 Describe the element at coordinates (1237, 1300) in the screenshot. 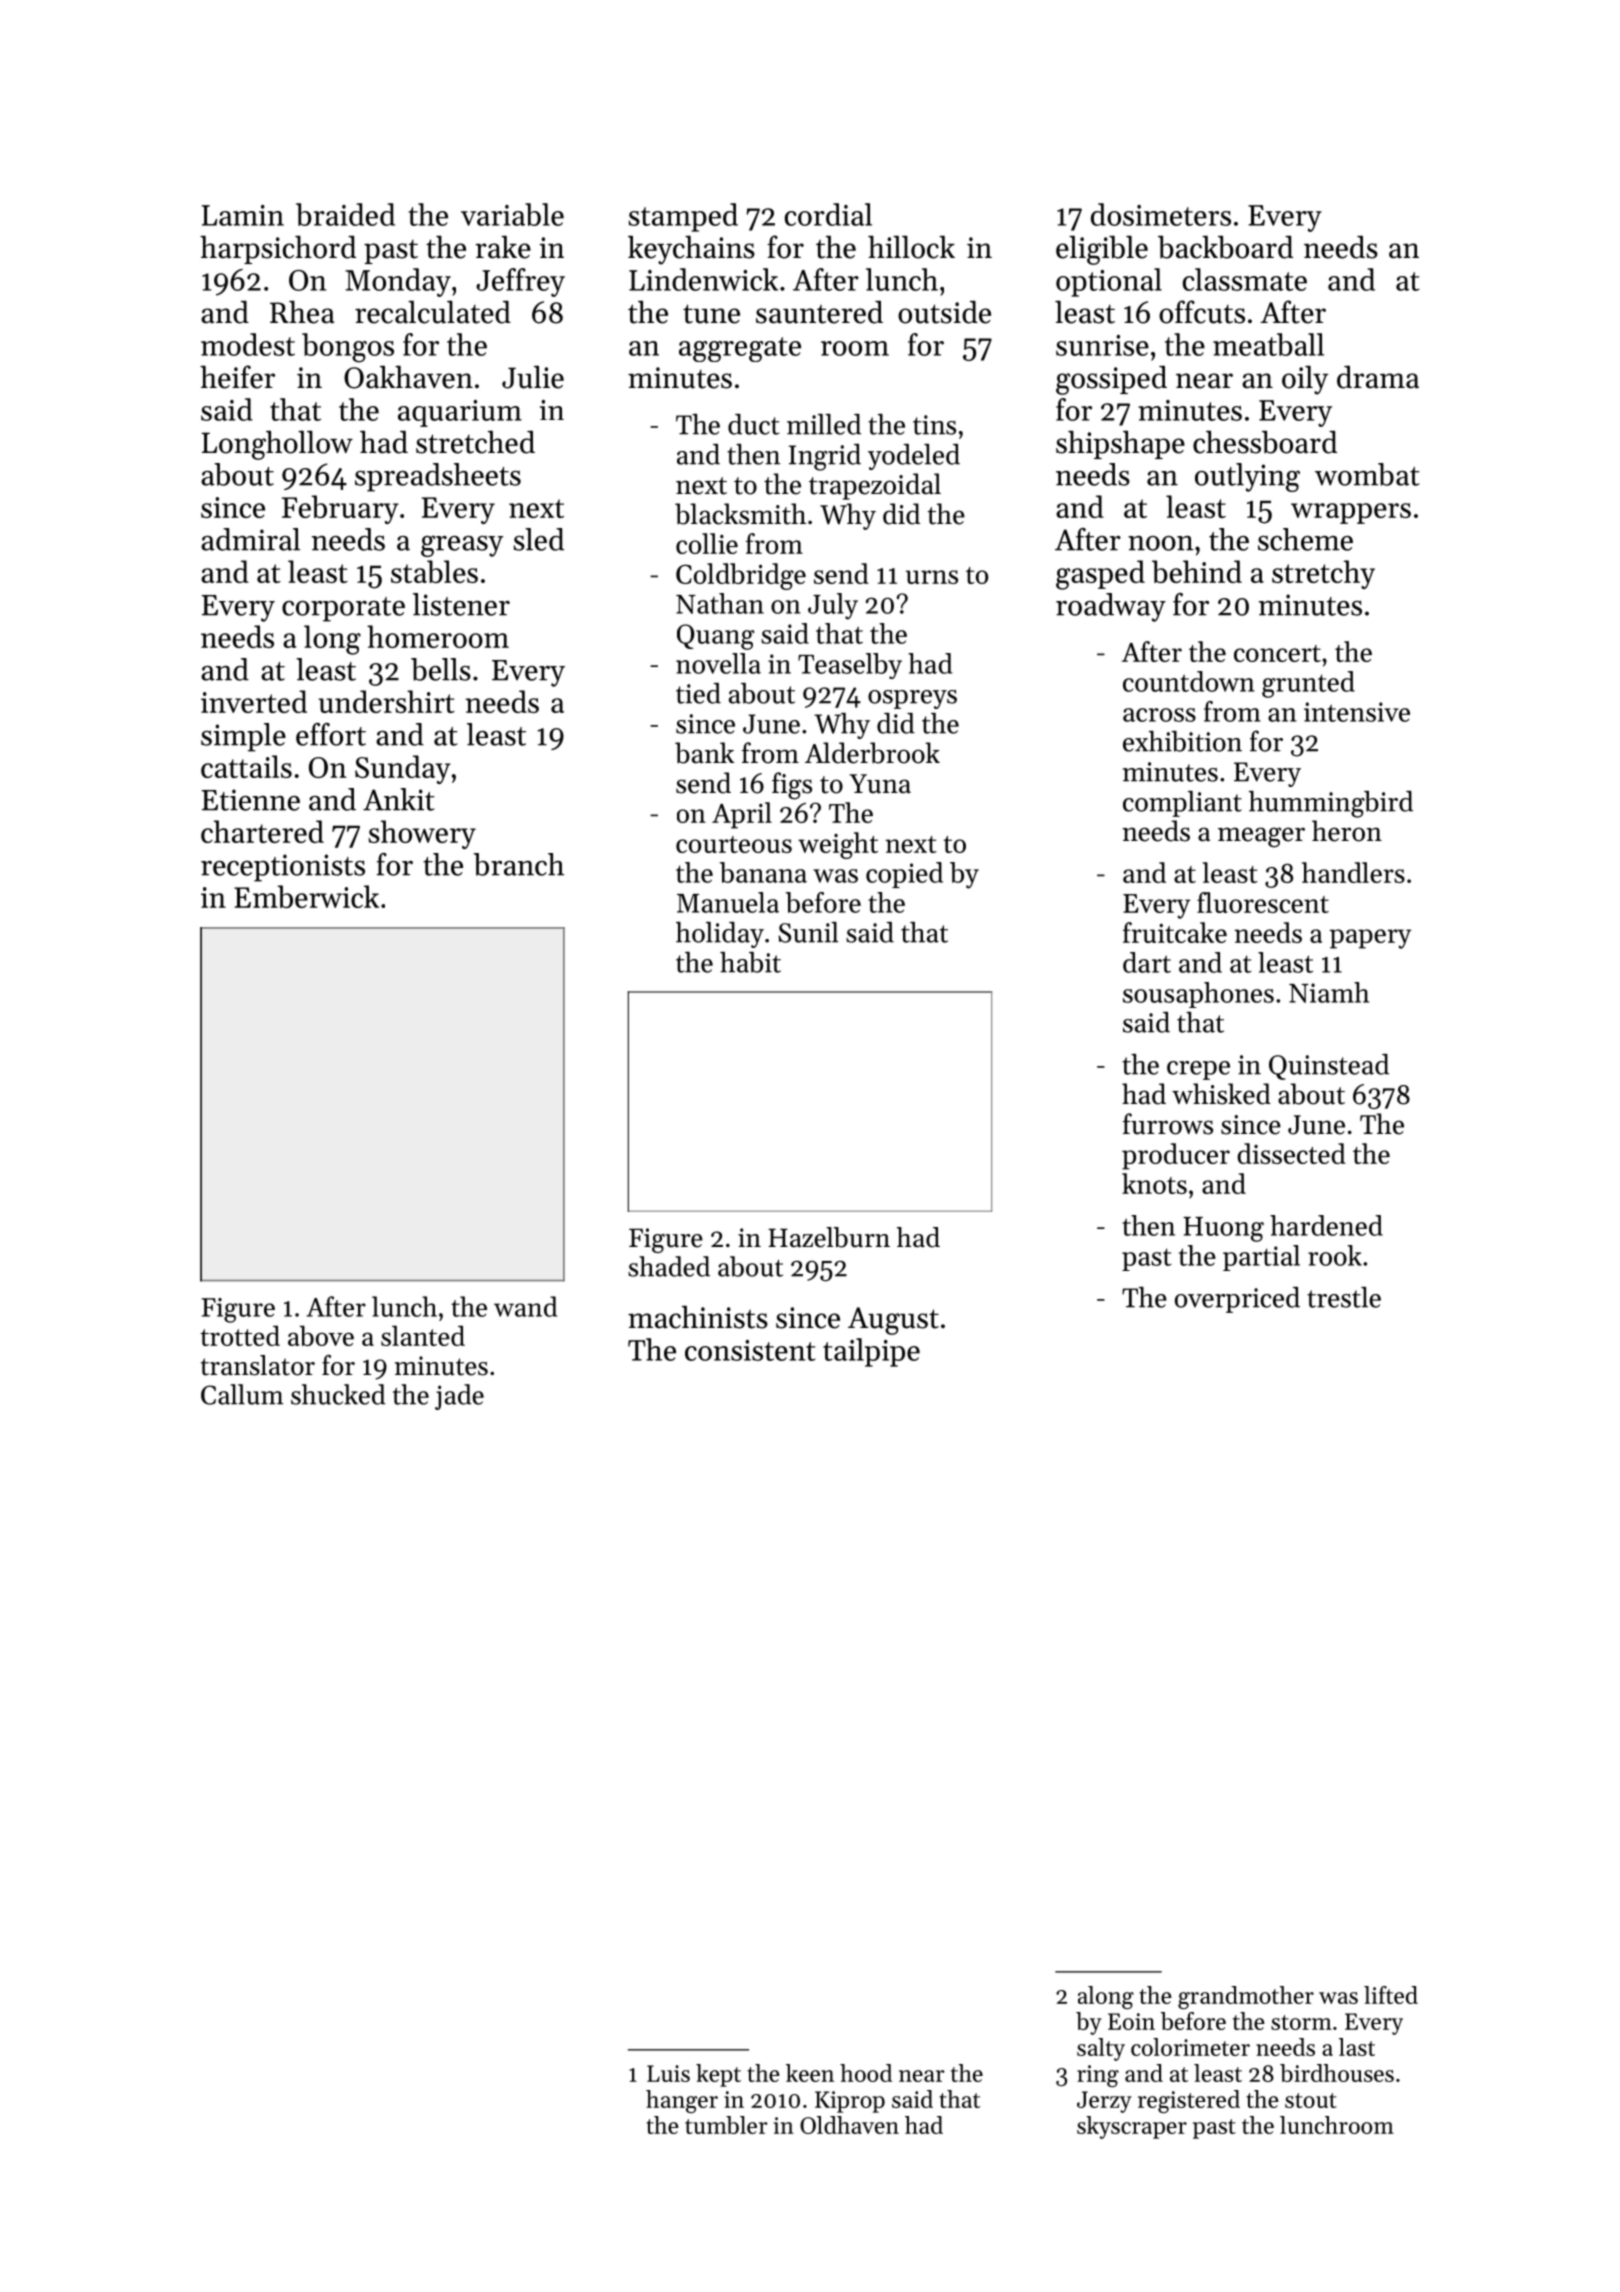

I see `overpriced` at that location.
